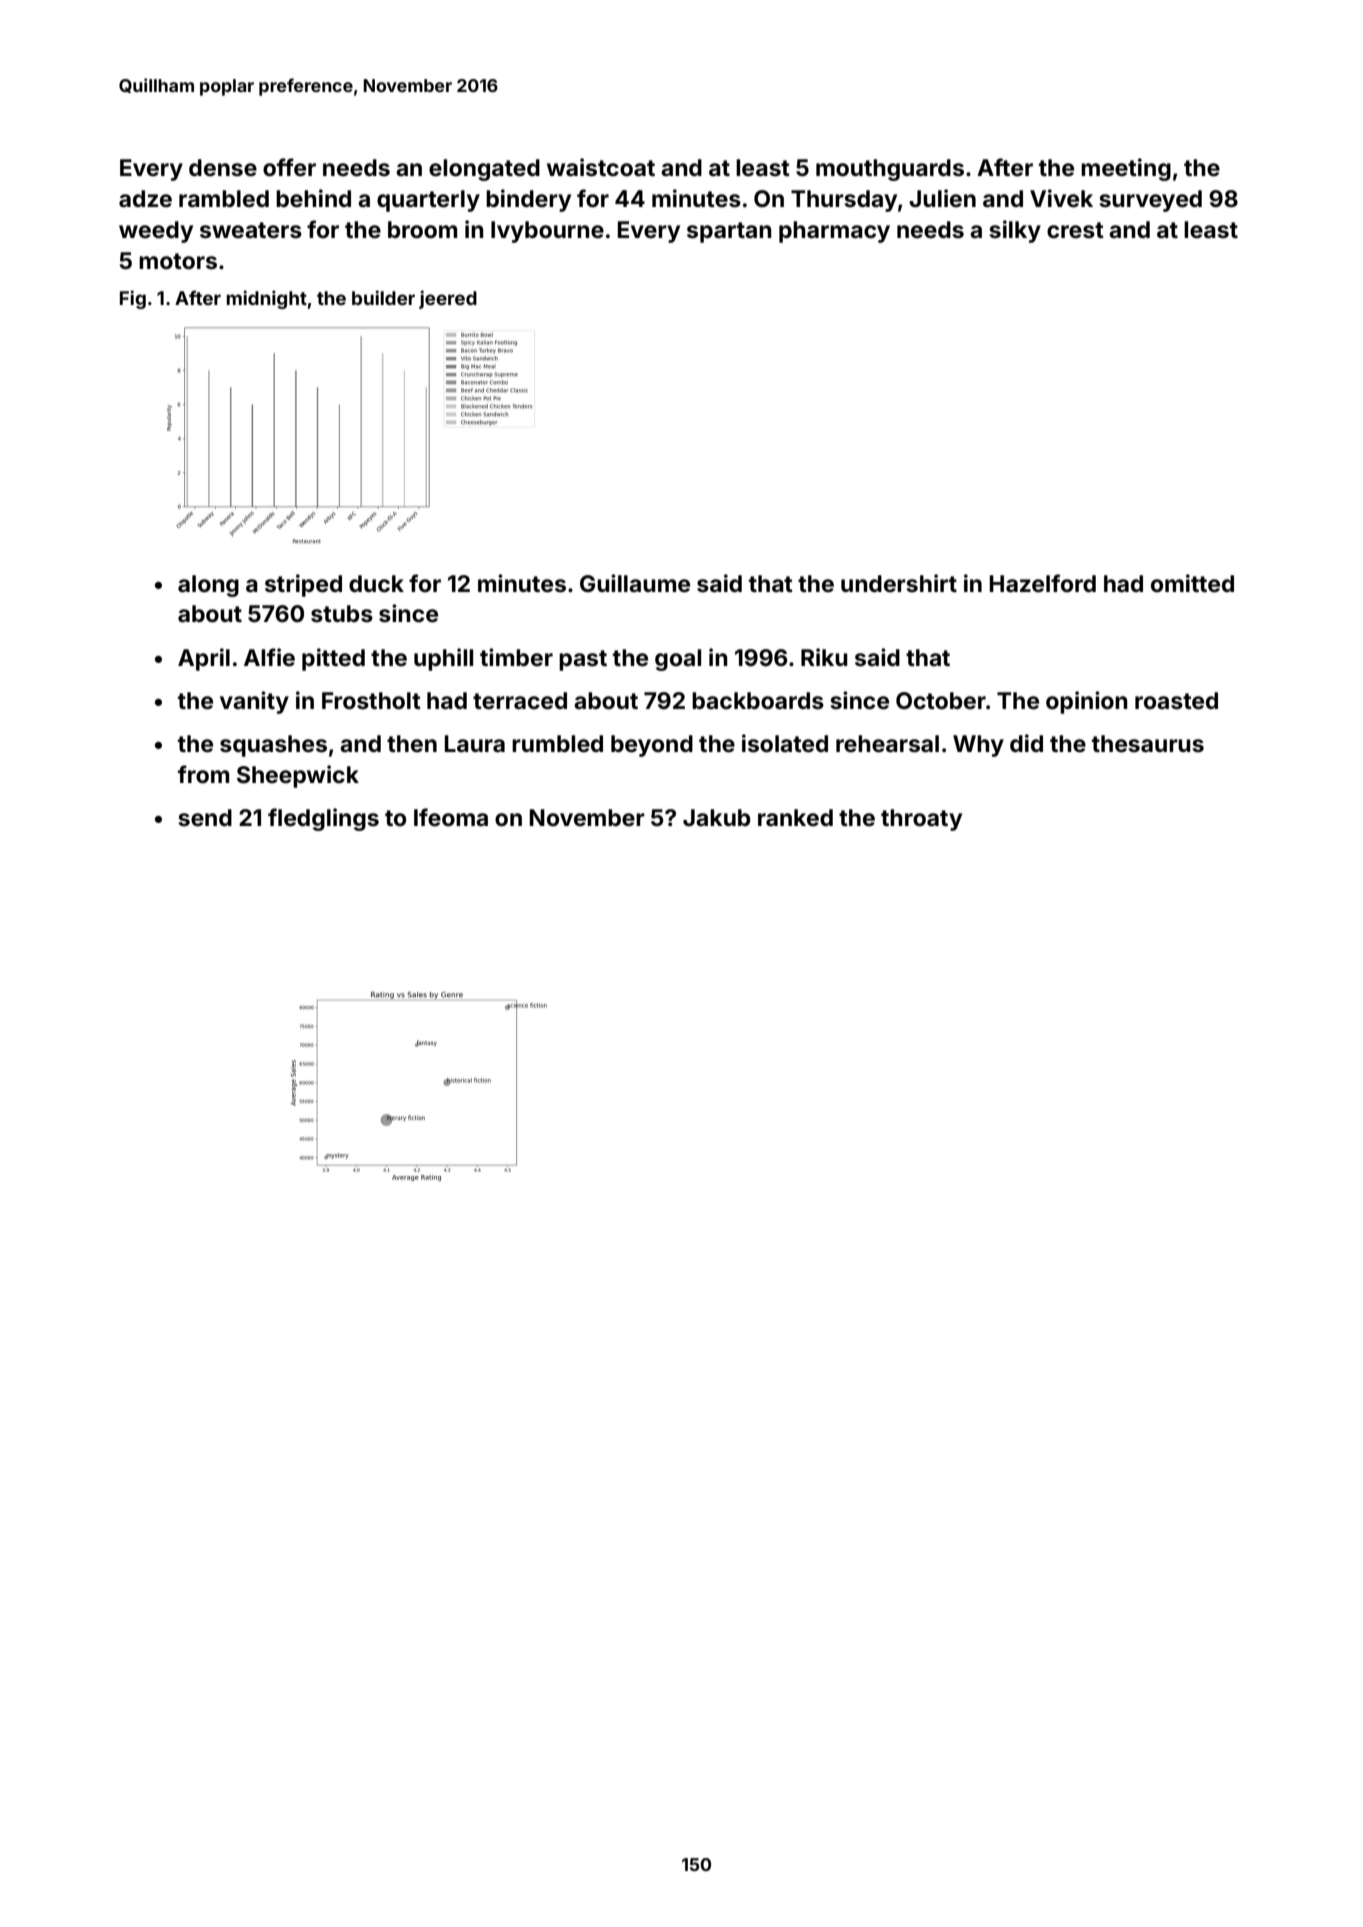  Describe the element at coordinates (1176, 701) in the screenshot. I see `roasted` at that location.
